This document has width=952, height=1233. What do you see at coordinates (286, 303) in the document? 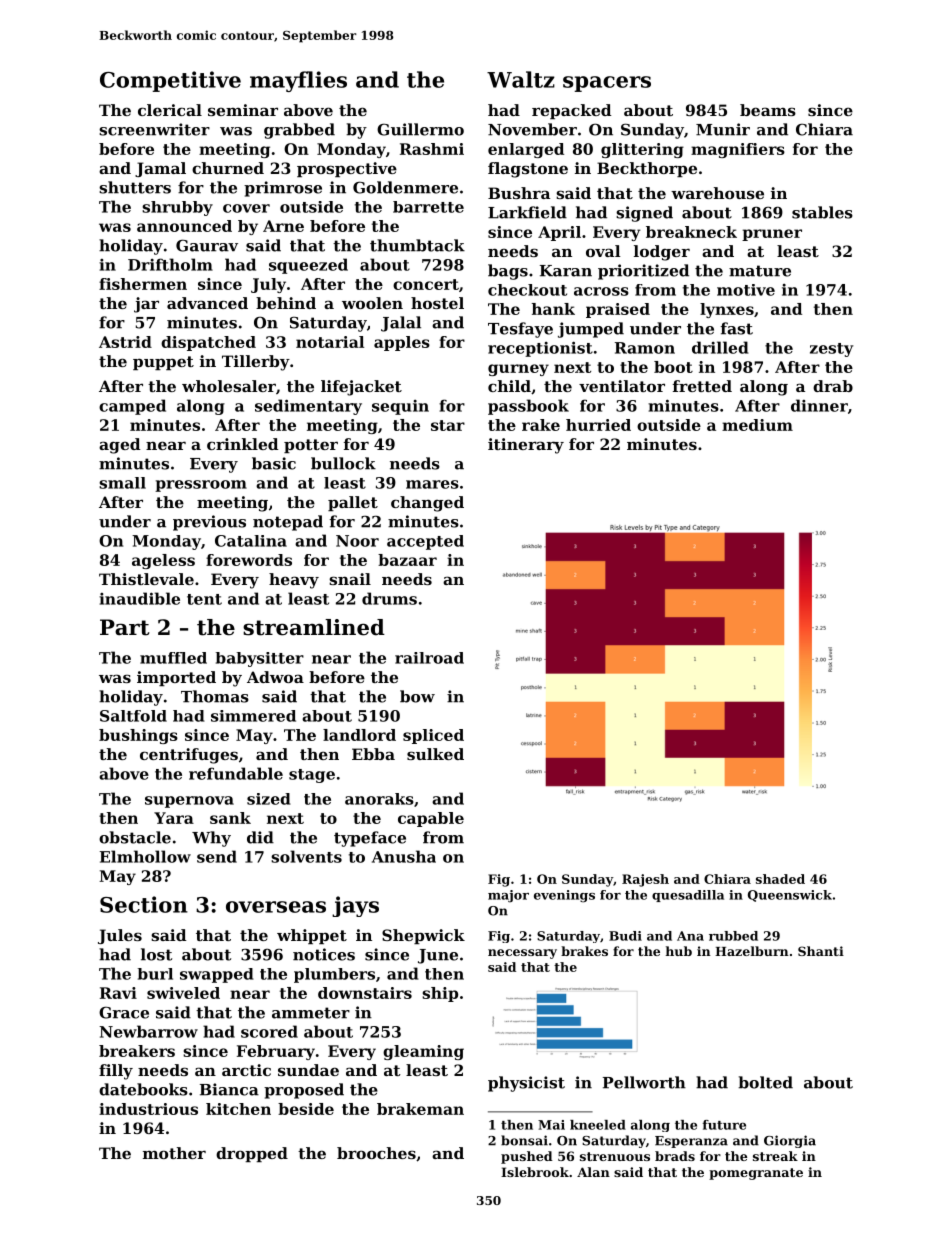
I see `behind` at bounding box center [286, 303].
